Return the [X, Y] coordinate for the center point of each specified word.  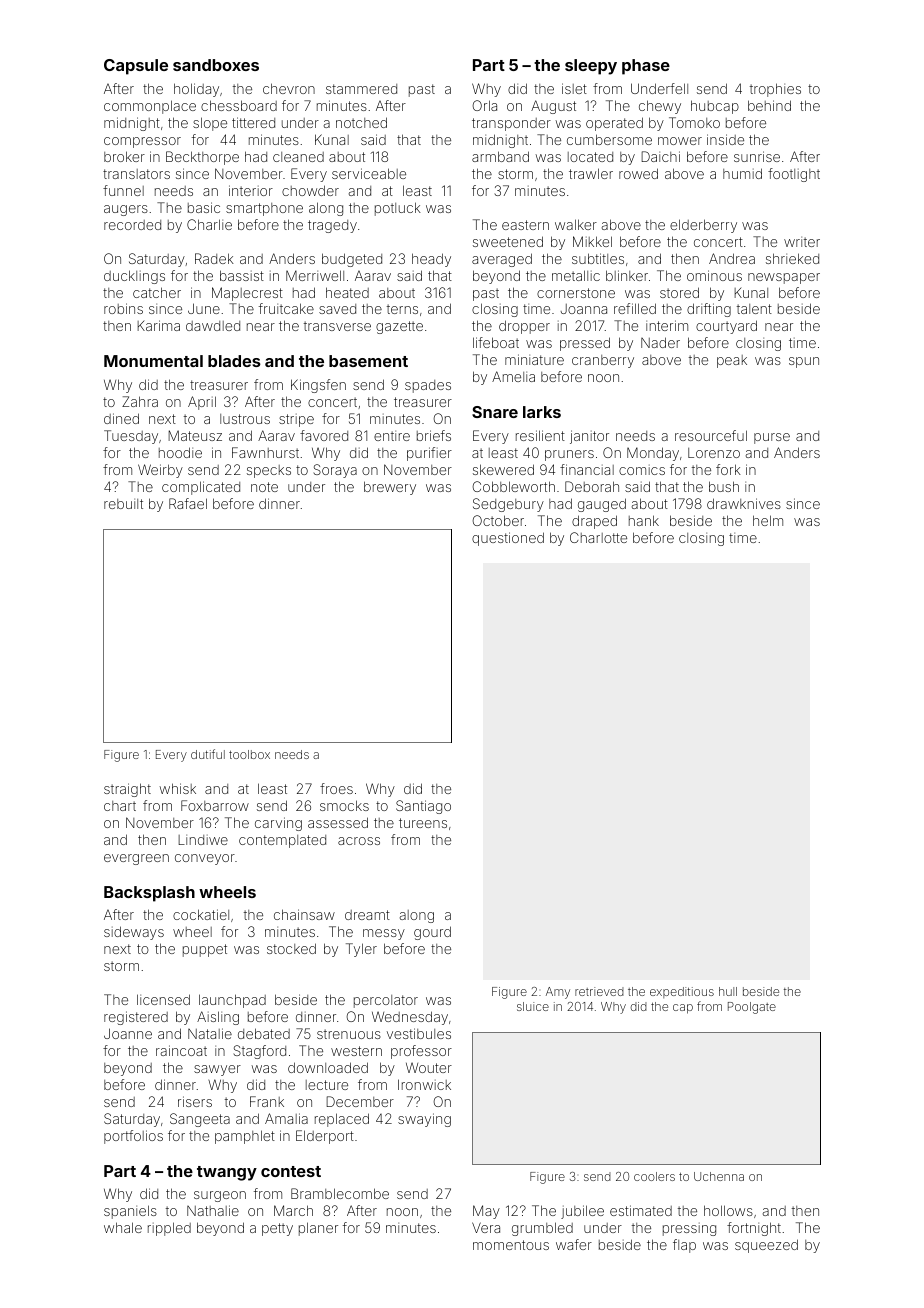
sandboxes [216, 65]
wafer [574, 1244]
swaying [424, 1120]
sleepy [591, 67]
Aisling [218, 1018]
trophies [775, 90]
